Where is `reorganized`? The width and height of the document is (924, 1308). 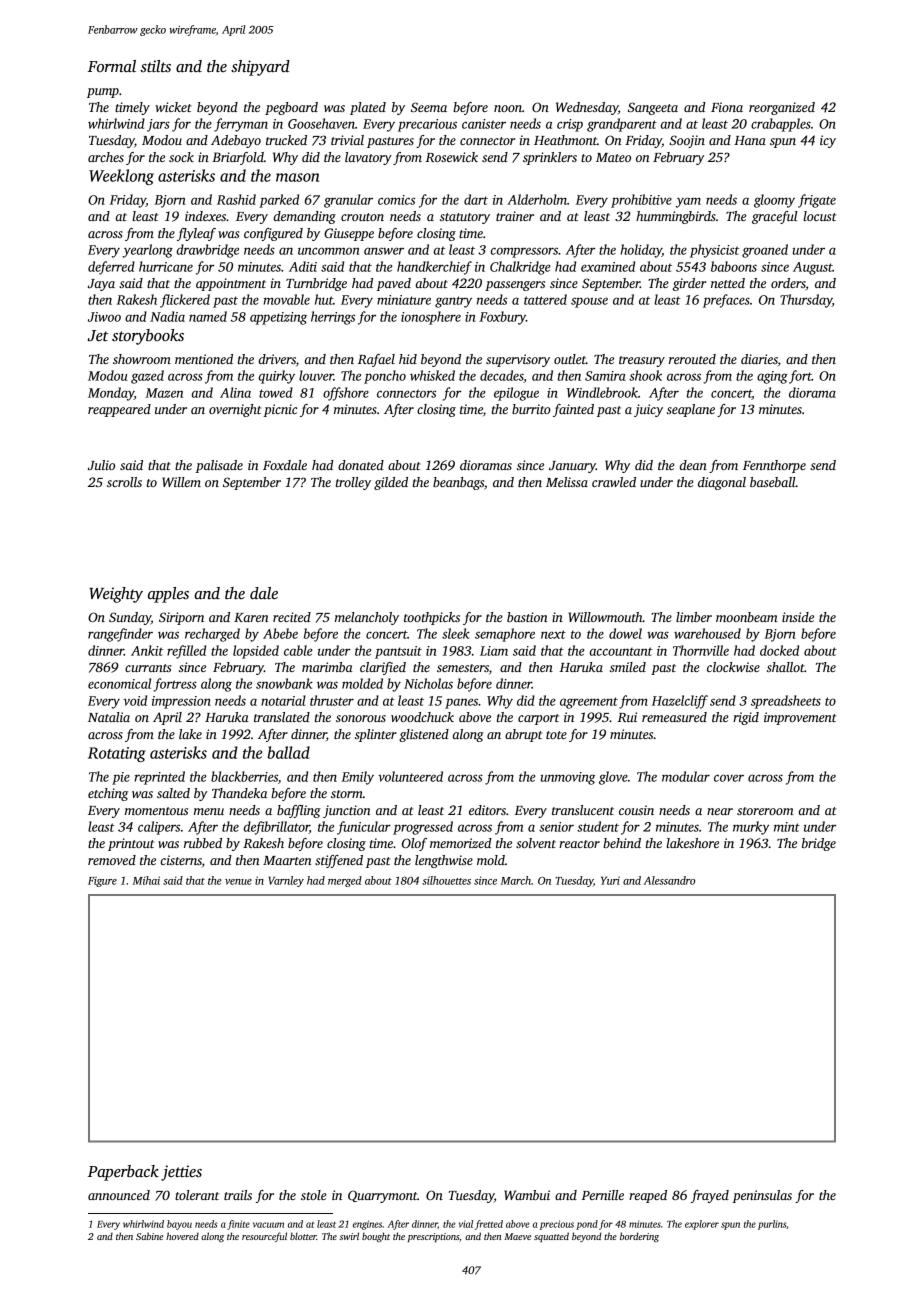 reorganized is located at coordinates (782, 108).
